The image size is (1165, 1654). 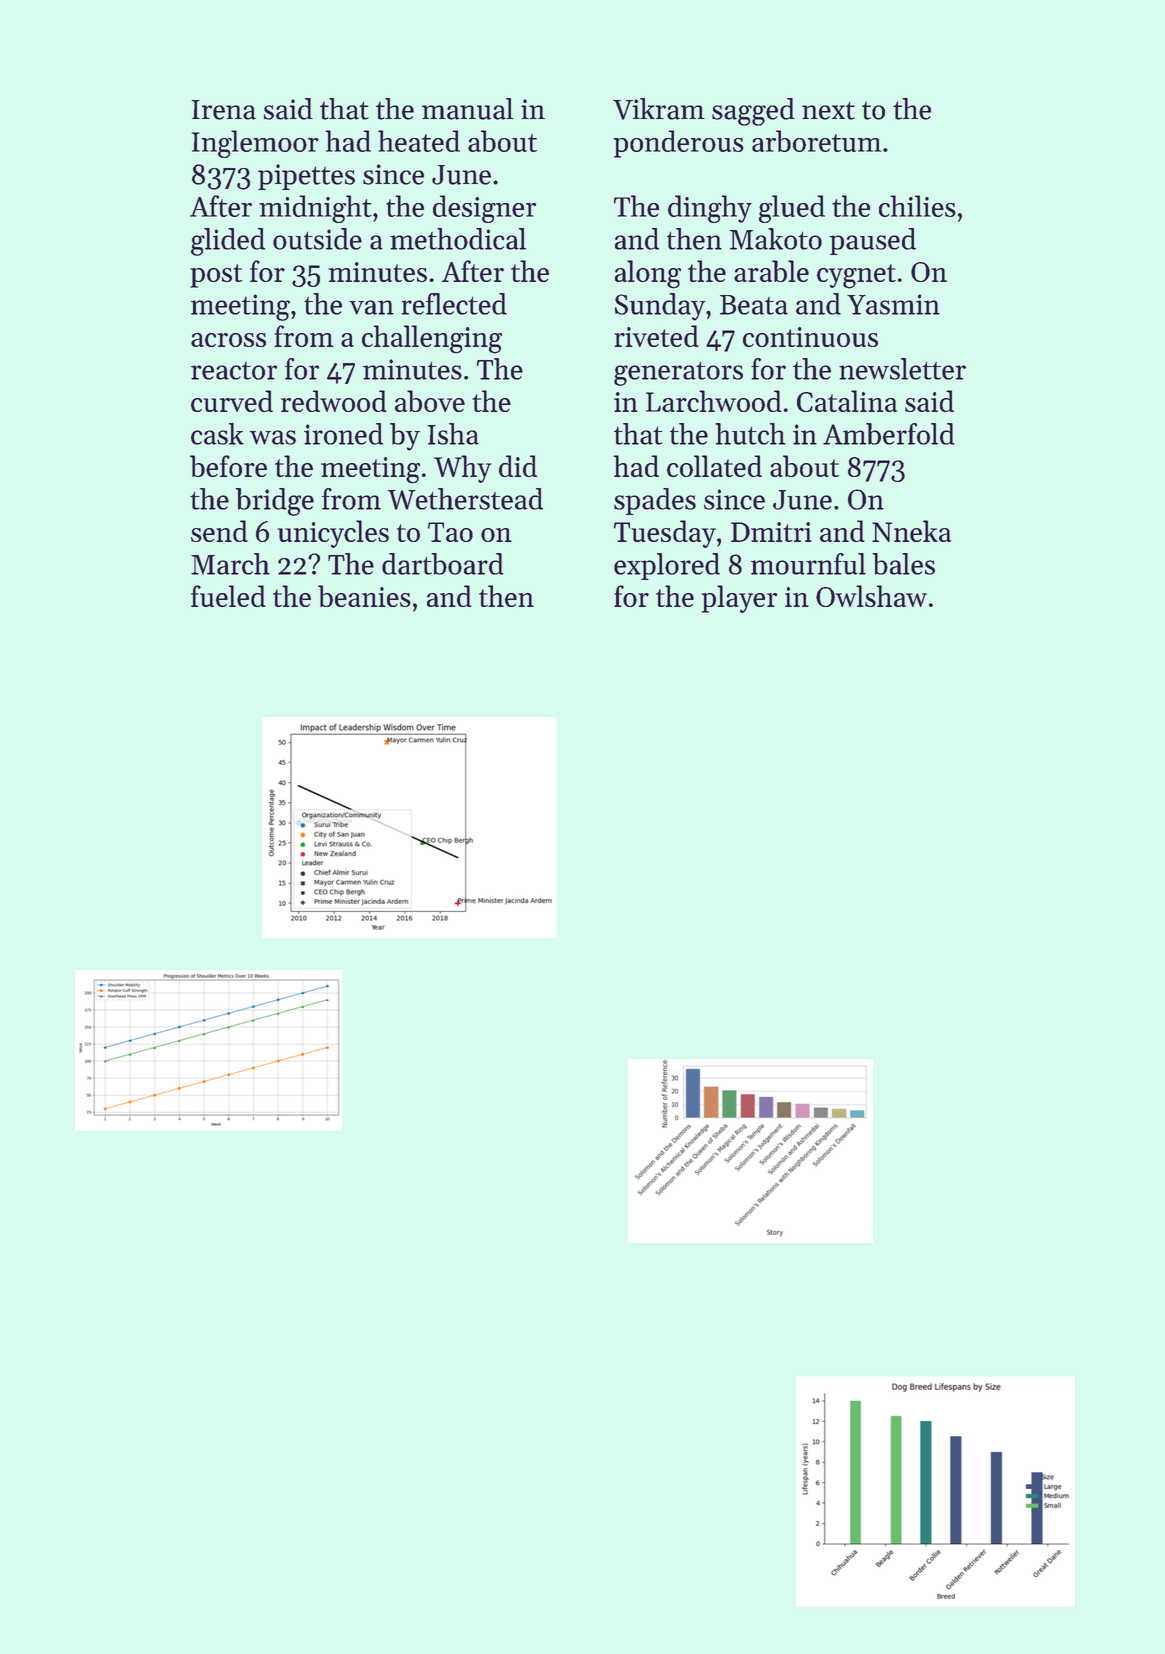 I want to click on pipettes, so click(x=306, y=177).
